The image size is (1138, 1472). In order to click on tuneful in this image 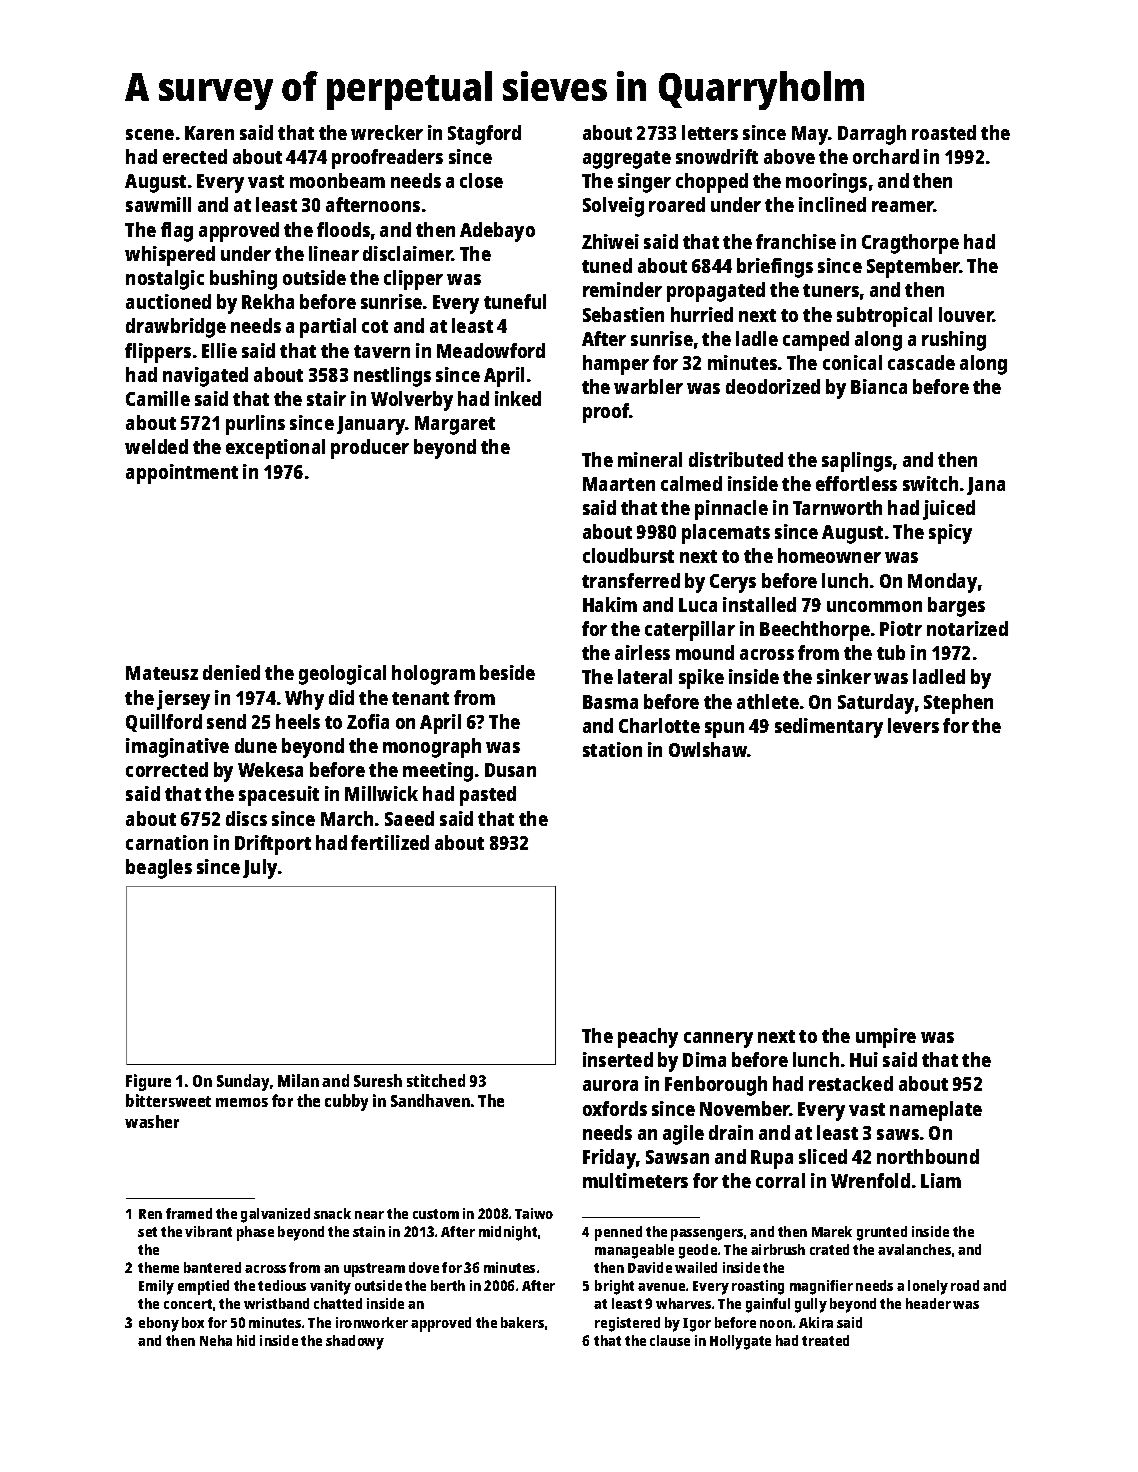, I will do `click(515, 301)`.
